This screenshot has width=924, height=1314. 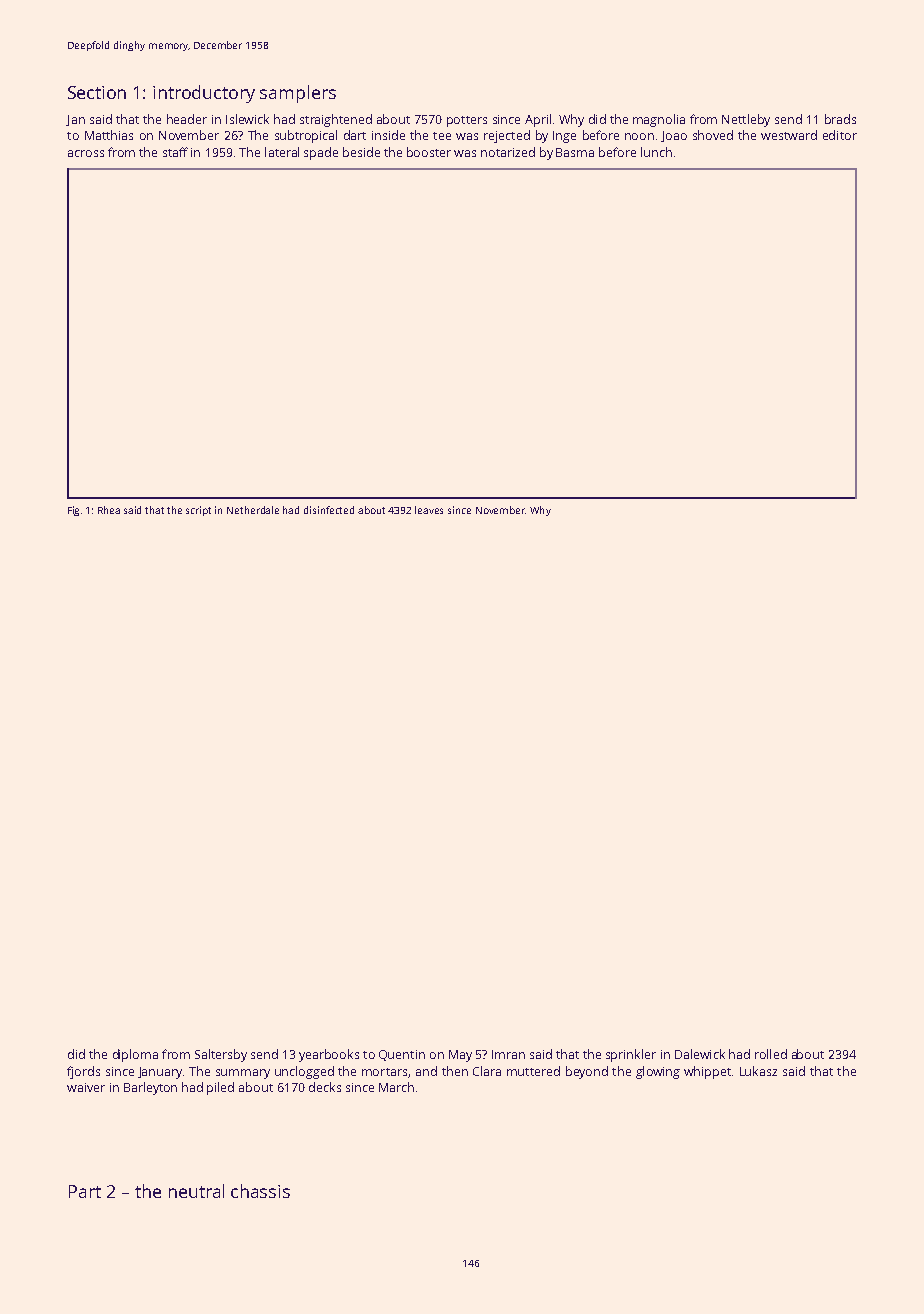 What do you see at coordinates (429, 510) in the screenshot?
I see `leaves` at bounding box center [429, 510].
